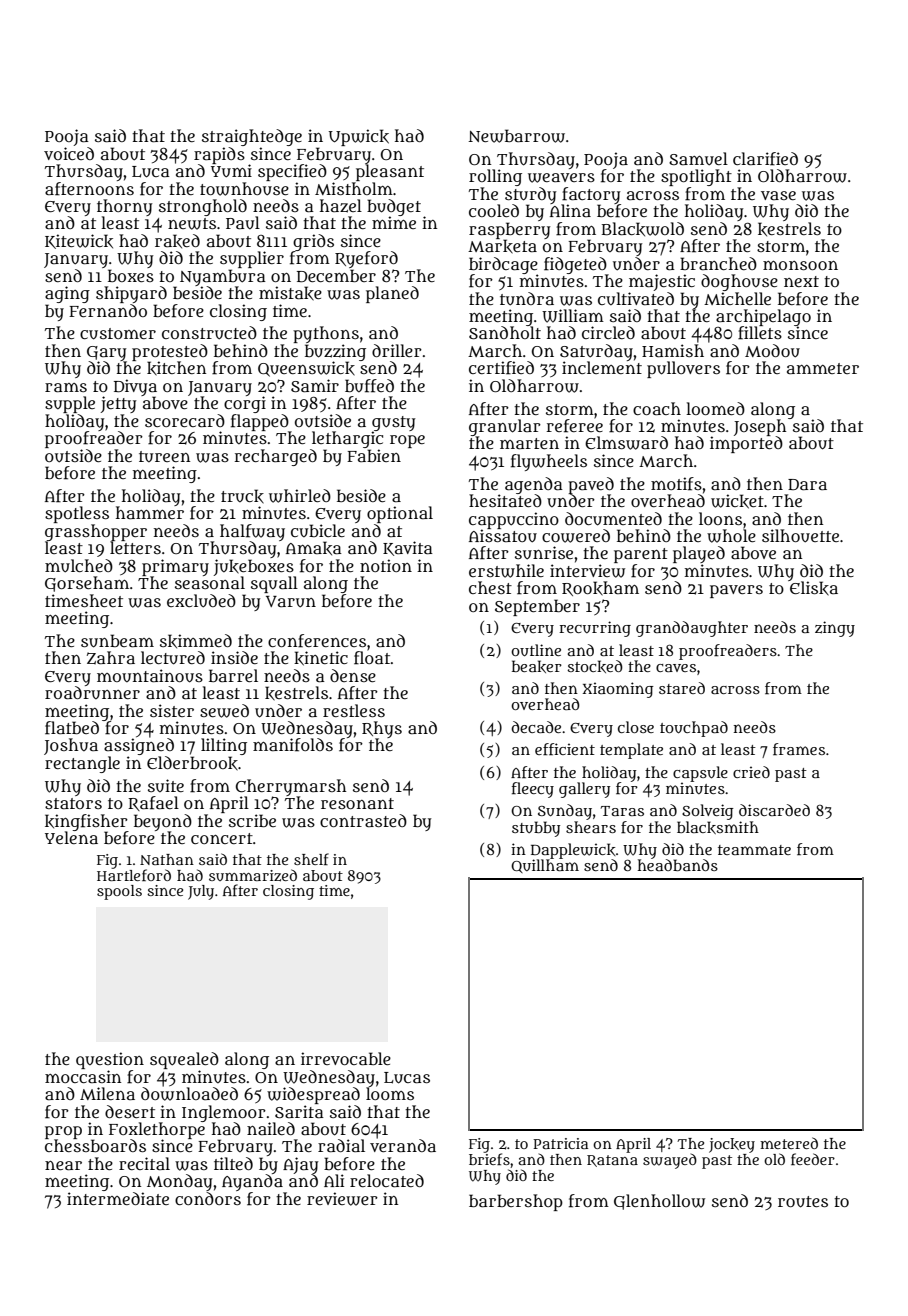  What do you see at coordinates (219, 155) in the screenshot?
I see `rapids` at bounding box center [219, 155].
